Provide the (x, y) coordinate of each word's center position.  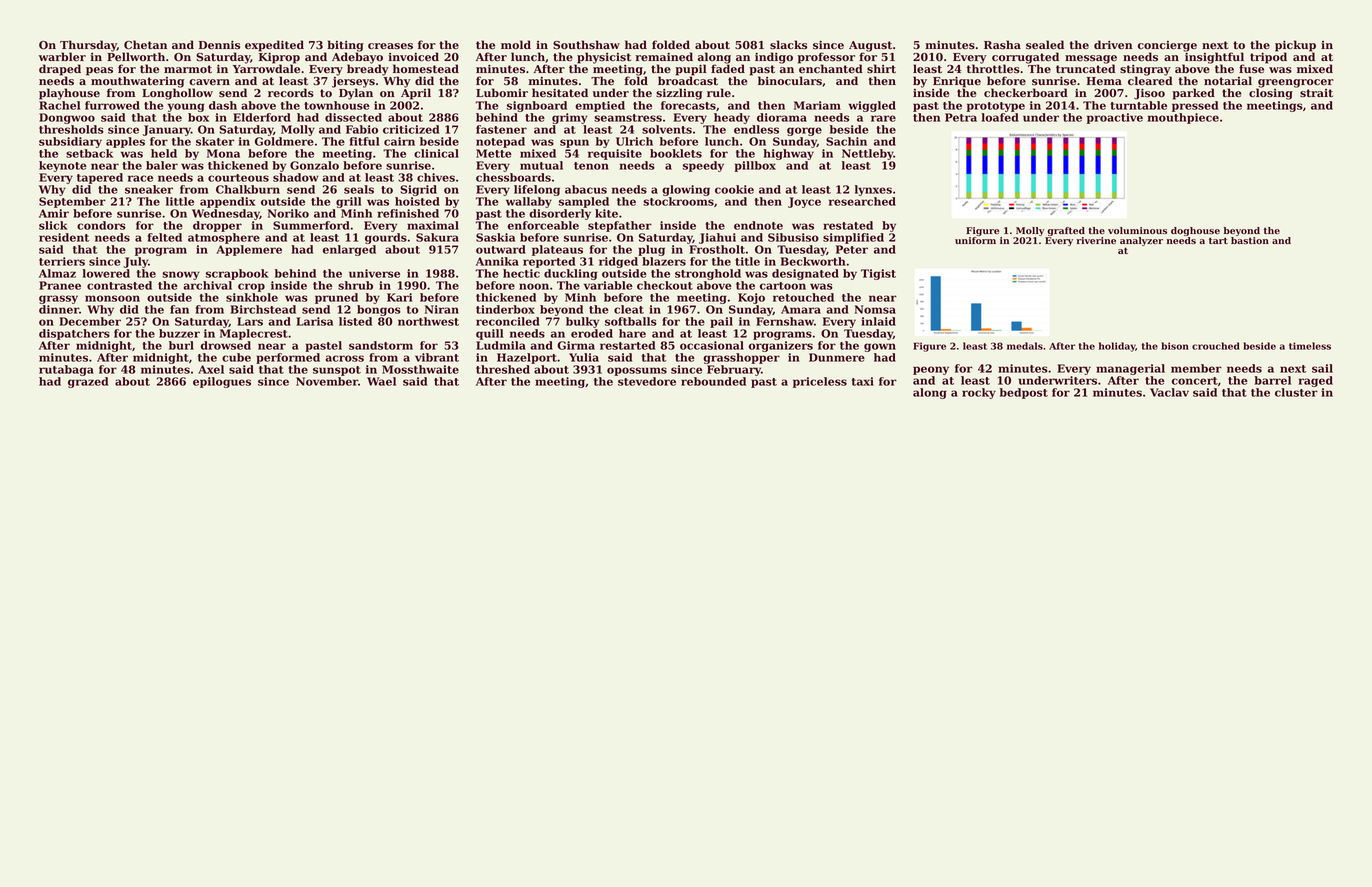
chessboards (513, 177)
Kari (399, 297)
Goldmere (284, 141)
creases (390, 46)
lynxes (873, 190)
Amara (801, 309)
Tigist (878, 274)
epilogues (222, 382)
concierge (1167, 47)
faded (728, 69)
